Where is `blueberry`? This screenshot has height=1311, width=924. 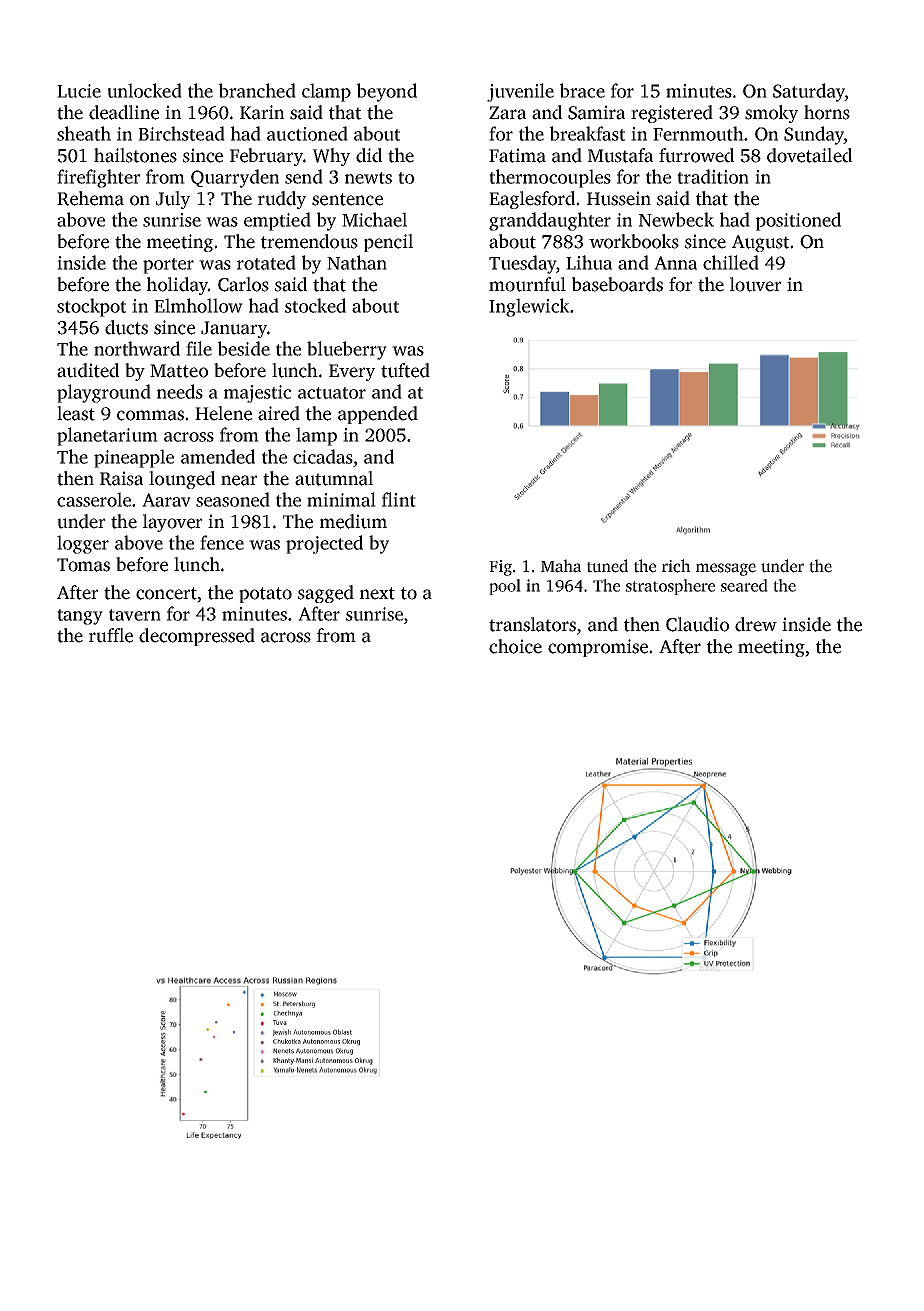
blueberry is located at coordinates (347, 350).
